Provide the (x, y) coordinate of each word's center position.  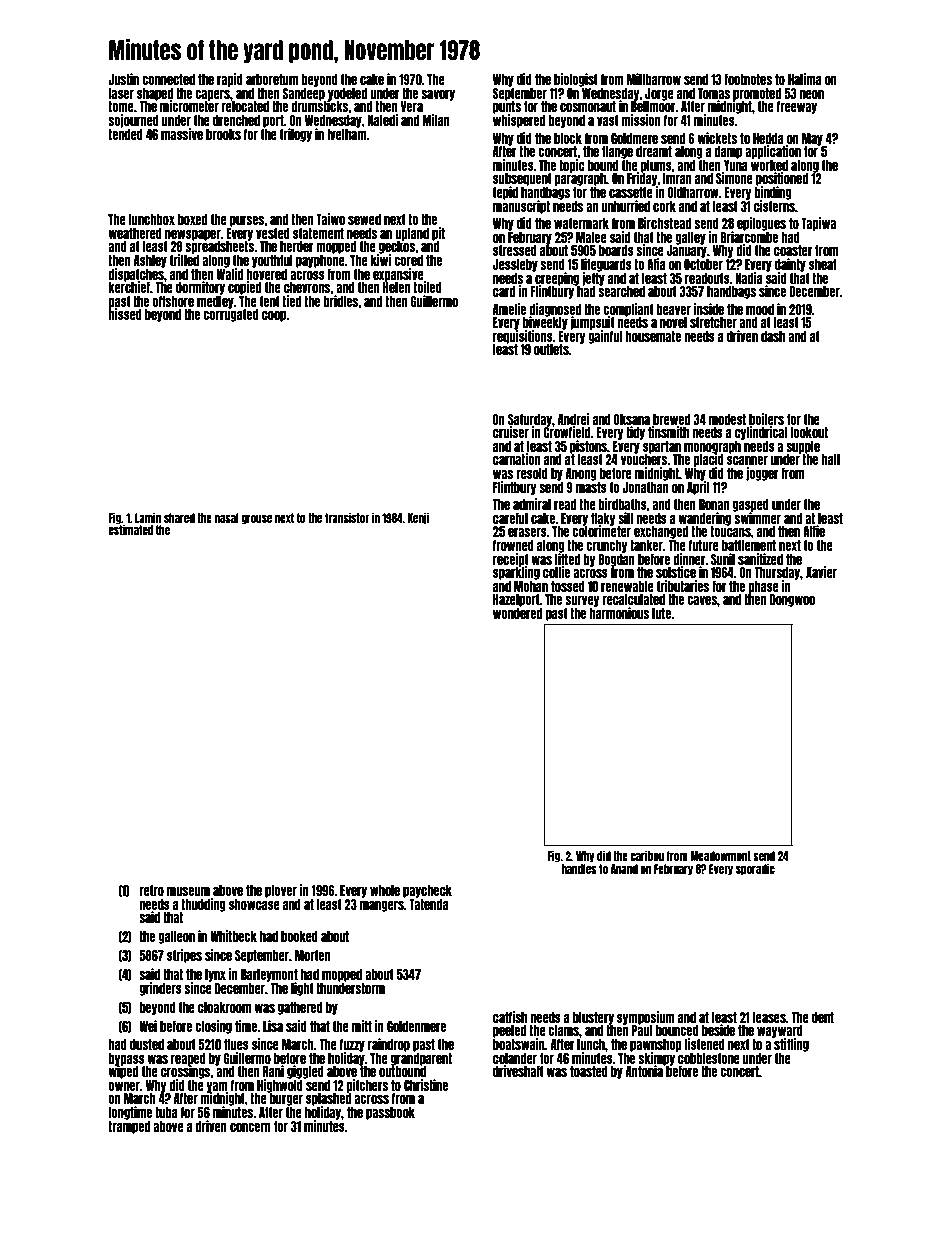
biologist (576, 80)
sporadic (755, 869)
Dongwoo (792, 600)
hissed (125, 314)
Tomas (714, 93)
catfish (510, 1017)
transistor (347, 517)
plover (281, 891)
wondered (517, 613)
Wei (148, 1026)
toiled (427, 287)
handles (579, 869)
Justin (123, 79)
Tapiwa (818, 224)
